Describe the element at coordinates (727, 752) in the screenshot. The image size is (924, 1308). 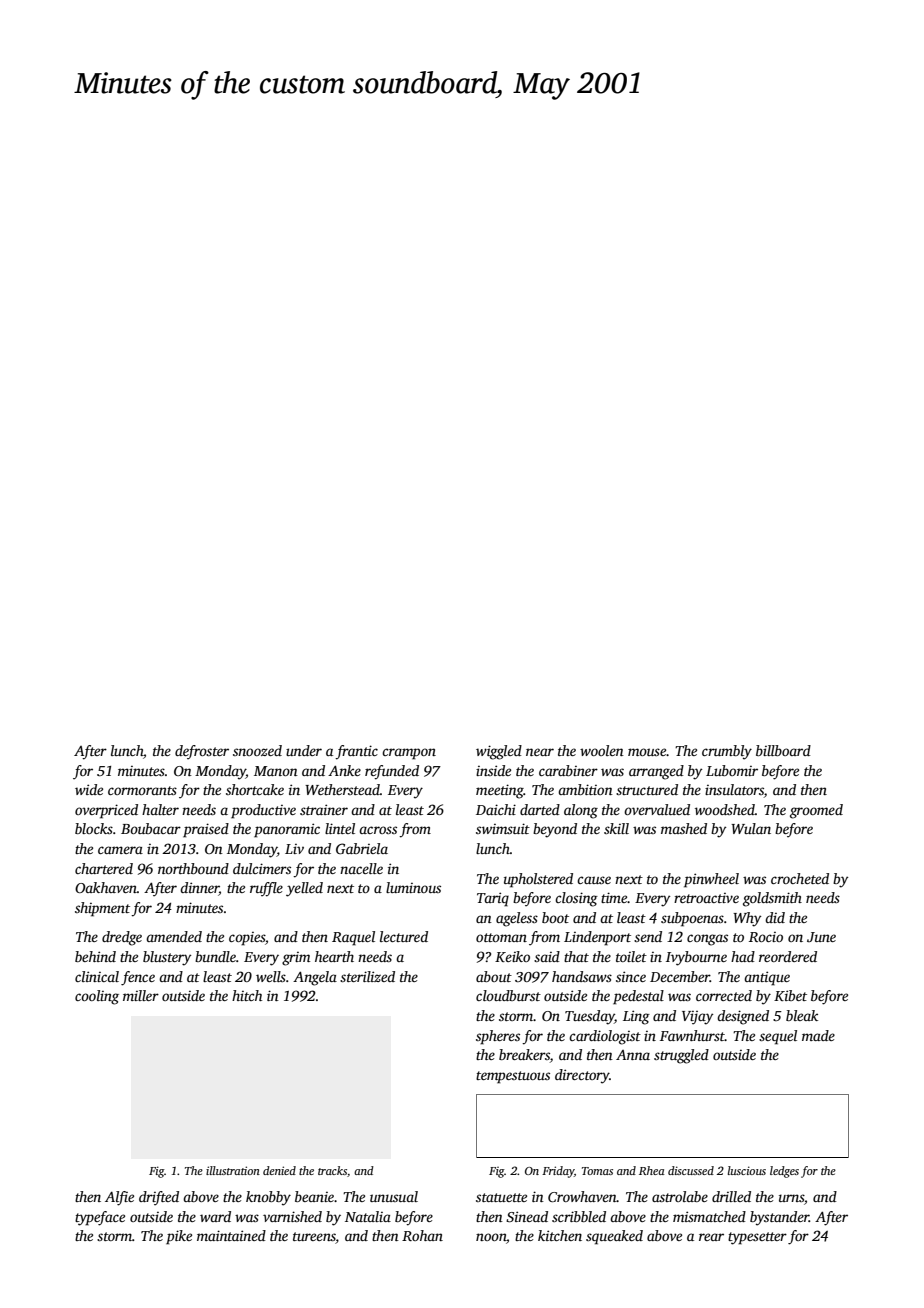
I see `crumbly` at that location.
